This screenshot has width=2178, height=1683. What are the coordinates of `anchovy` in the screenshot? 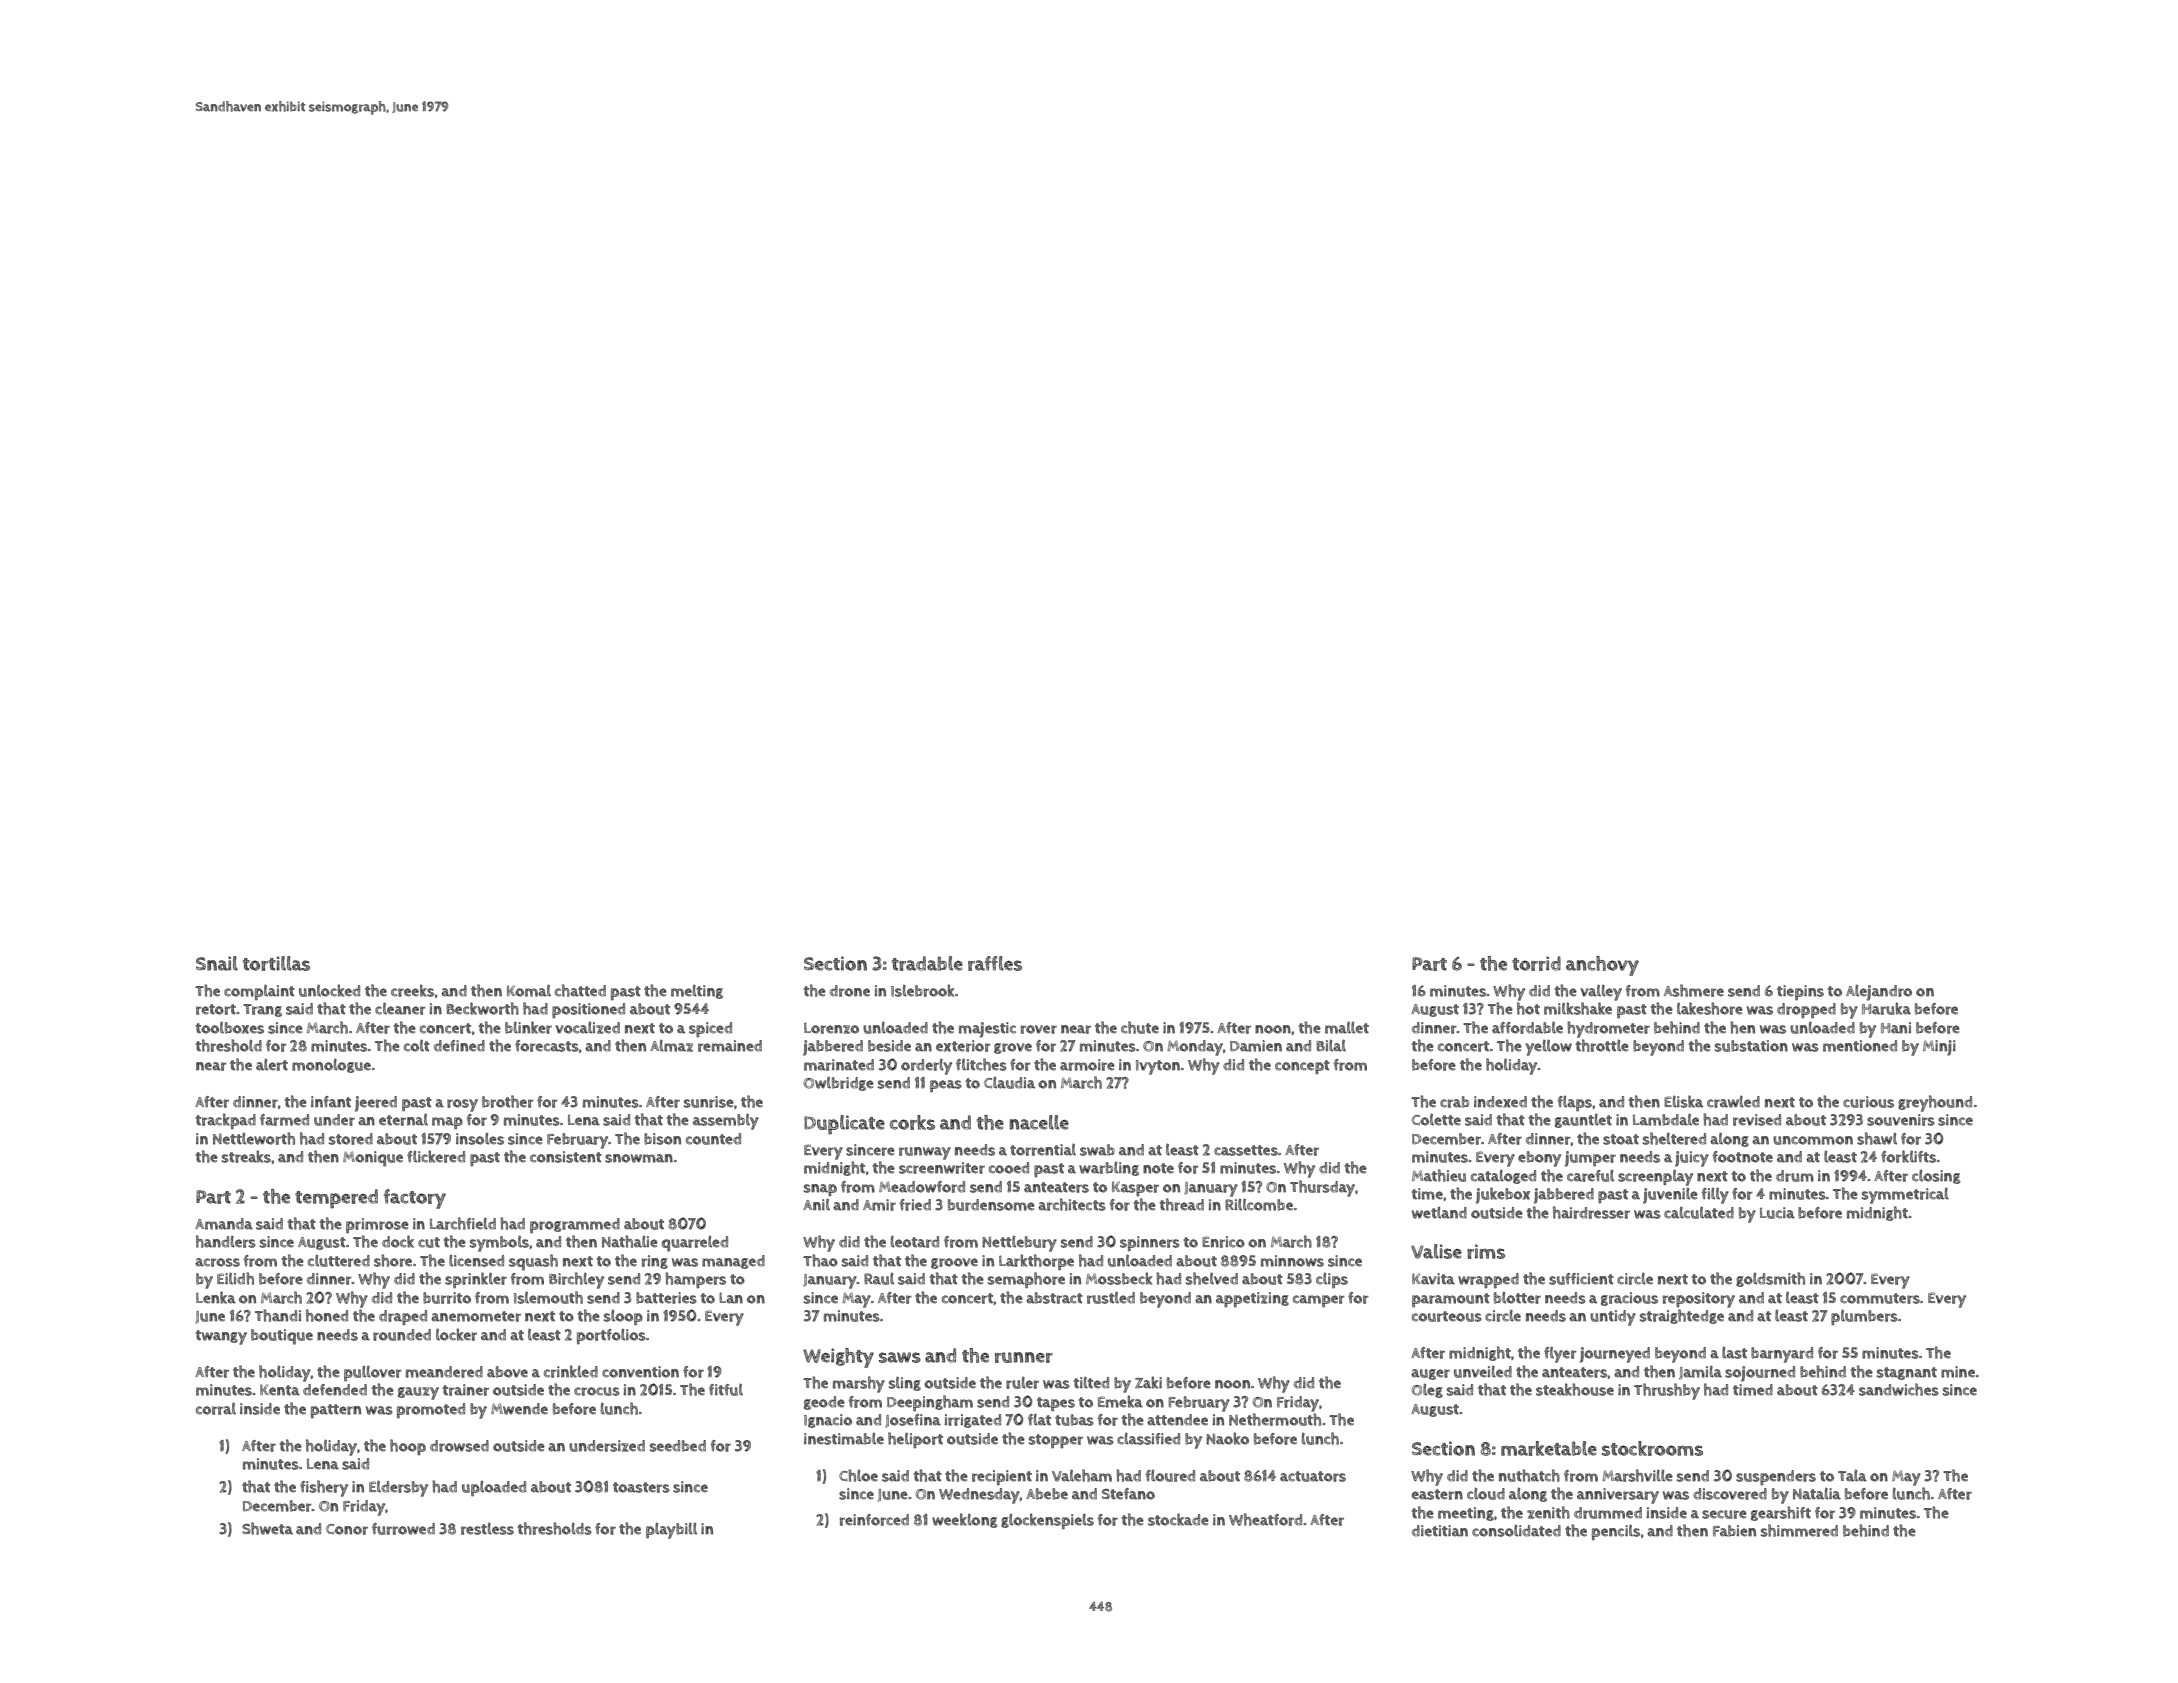 It's located at (1602, 966).
